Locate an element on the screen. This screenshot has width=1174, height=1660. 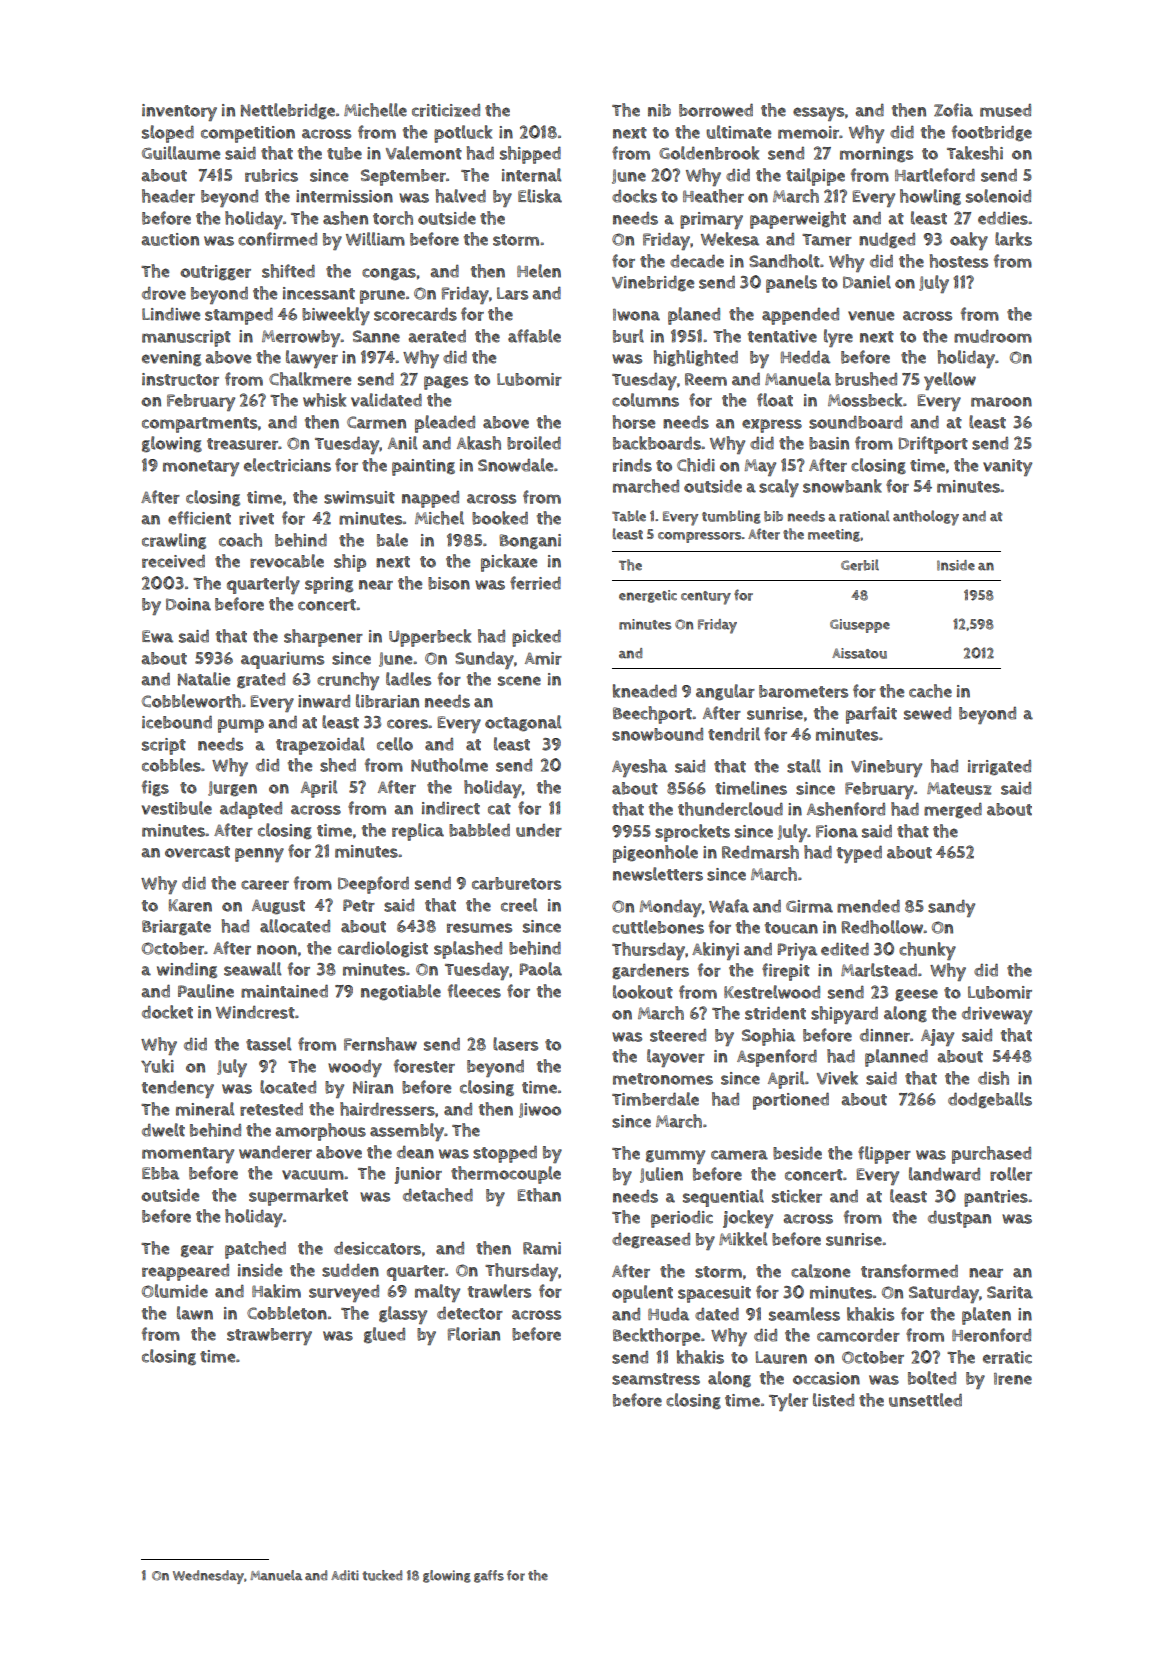
Chidi is located at coordinates (696, 465).
